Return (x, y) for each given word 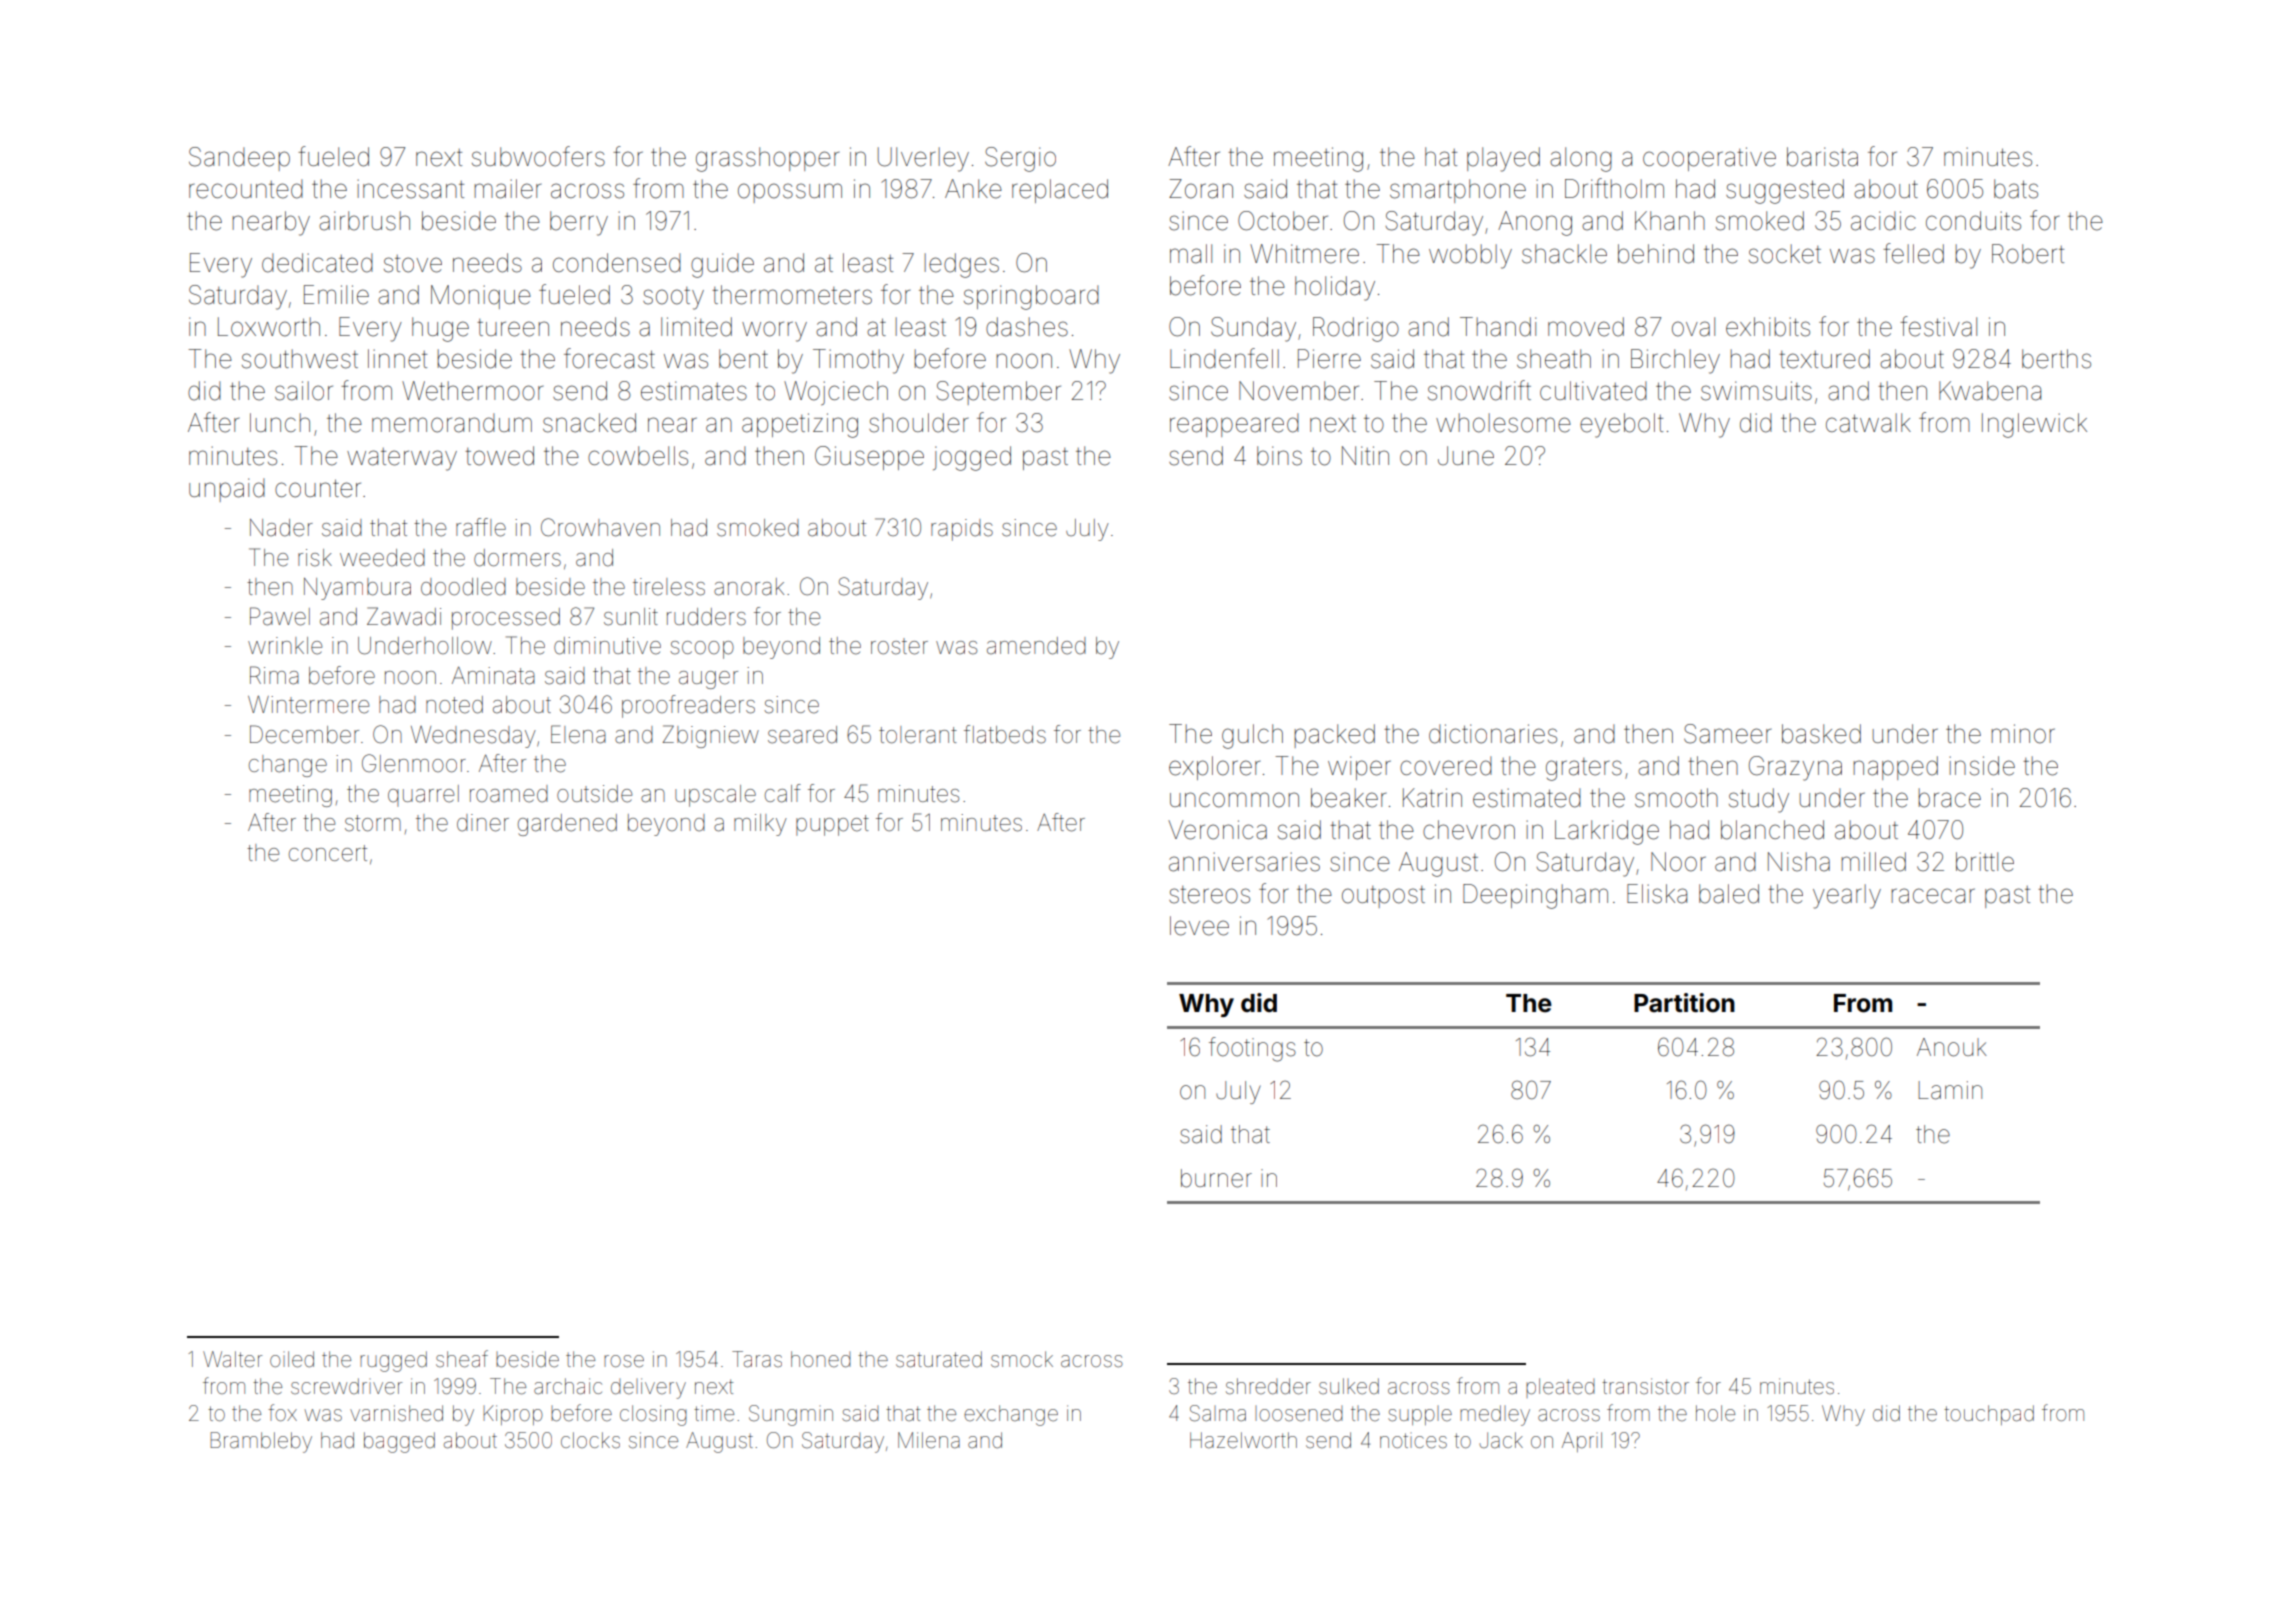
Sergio (1020, 159)
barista (1822, 157)
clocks (590, 1440)
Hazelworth (1243, 1440)
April (1582, 1442)
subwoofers (538, 156)
